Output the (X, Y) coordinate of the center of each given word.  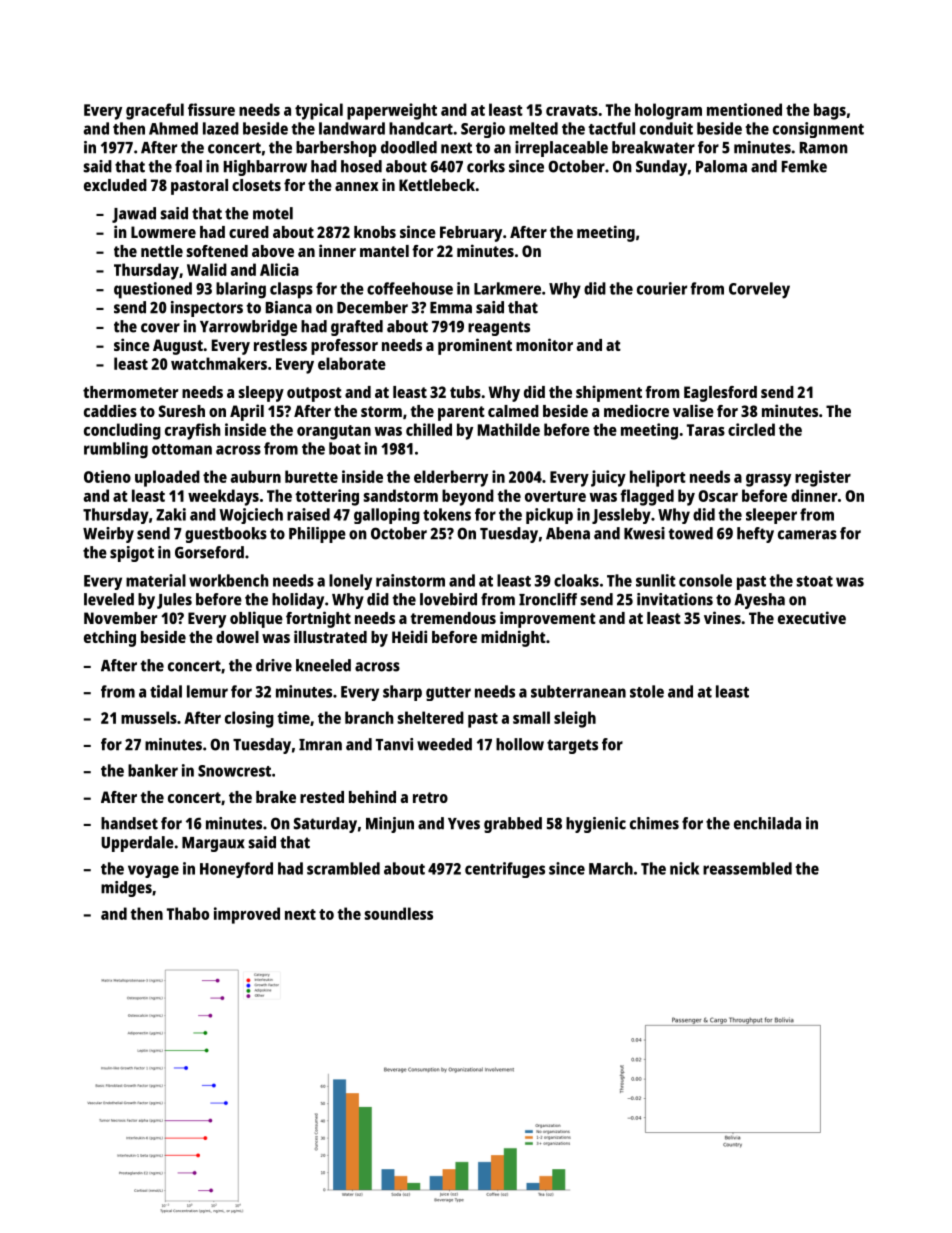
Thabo (188, 913)
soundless (398, 913)
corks (486, 166)
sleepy (261, 394)
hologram (668, 111)
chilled (429, 429)
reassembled (747, 868)
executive (812, 617)
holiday (298, 601)
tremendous (453, 618)
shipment (609, 393)
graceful (155, 111)
